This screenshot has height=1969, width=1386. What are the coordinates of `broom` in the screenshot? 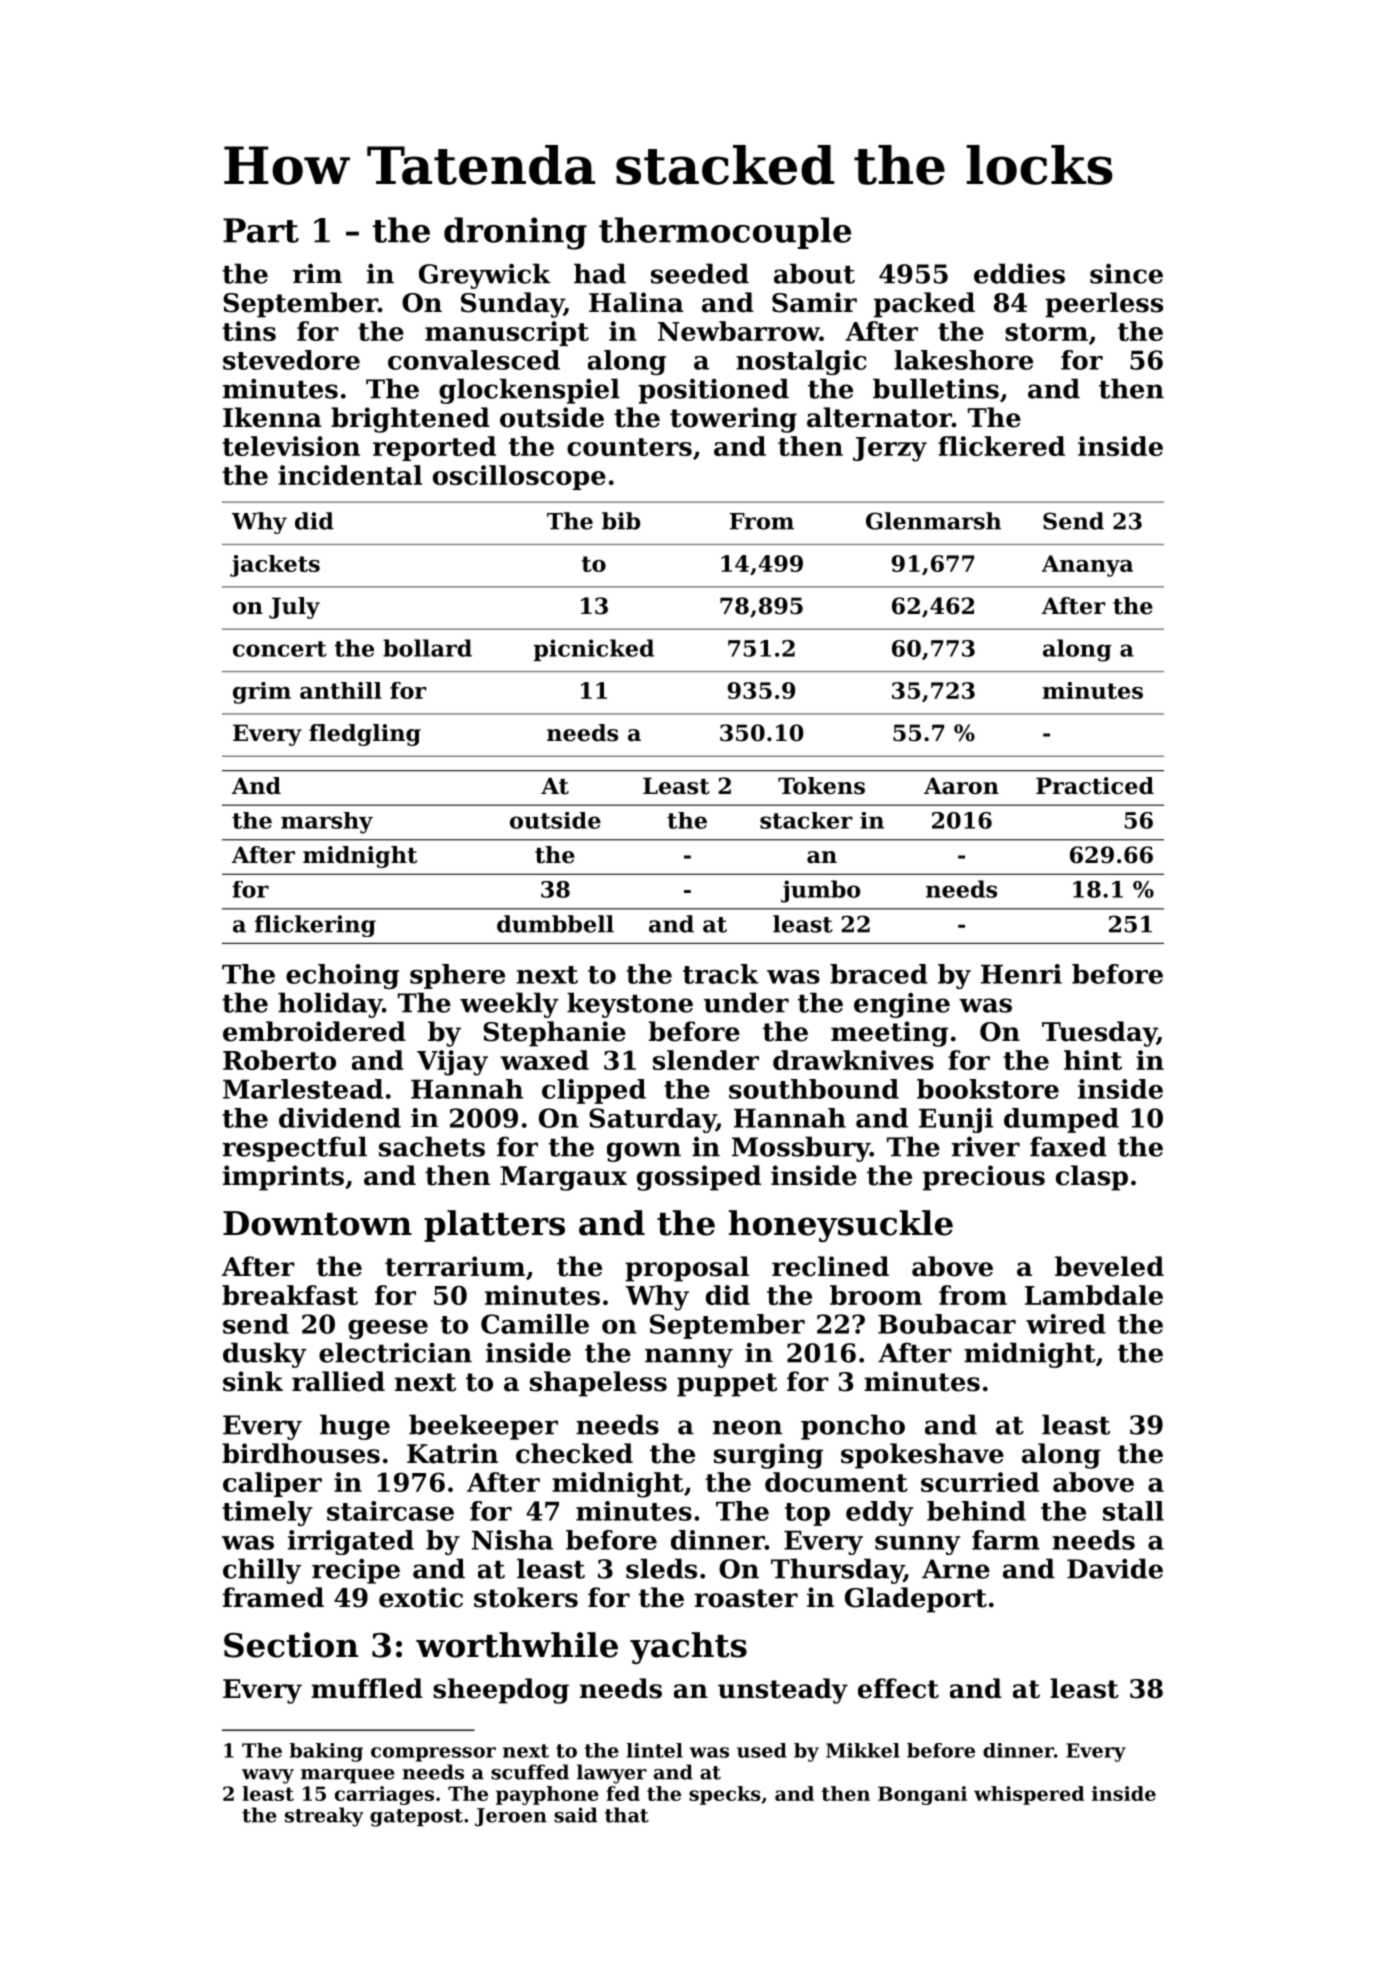 It's located at (876, 1295).
